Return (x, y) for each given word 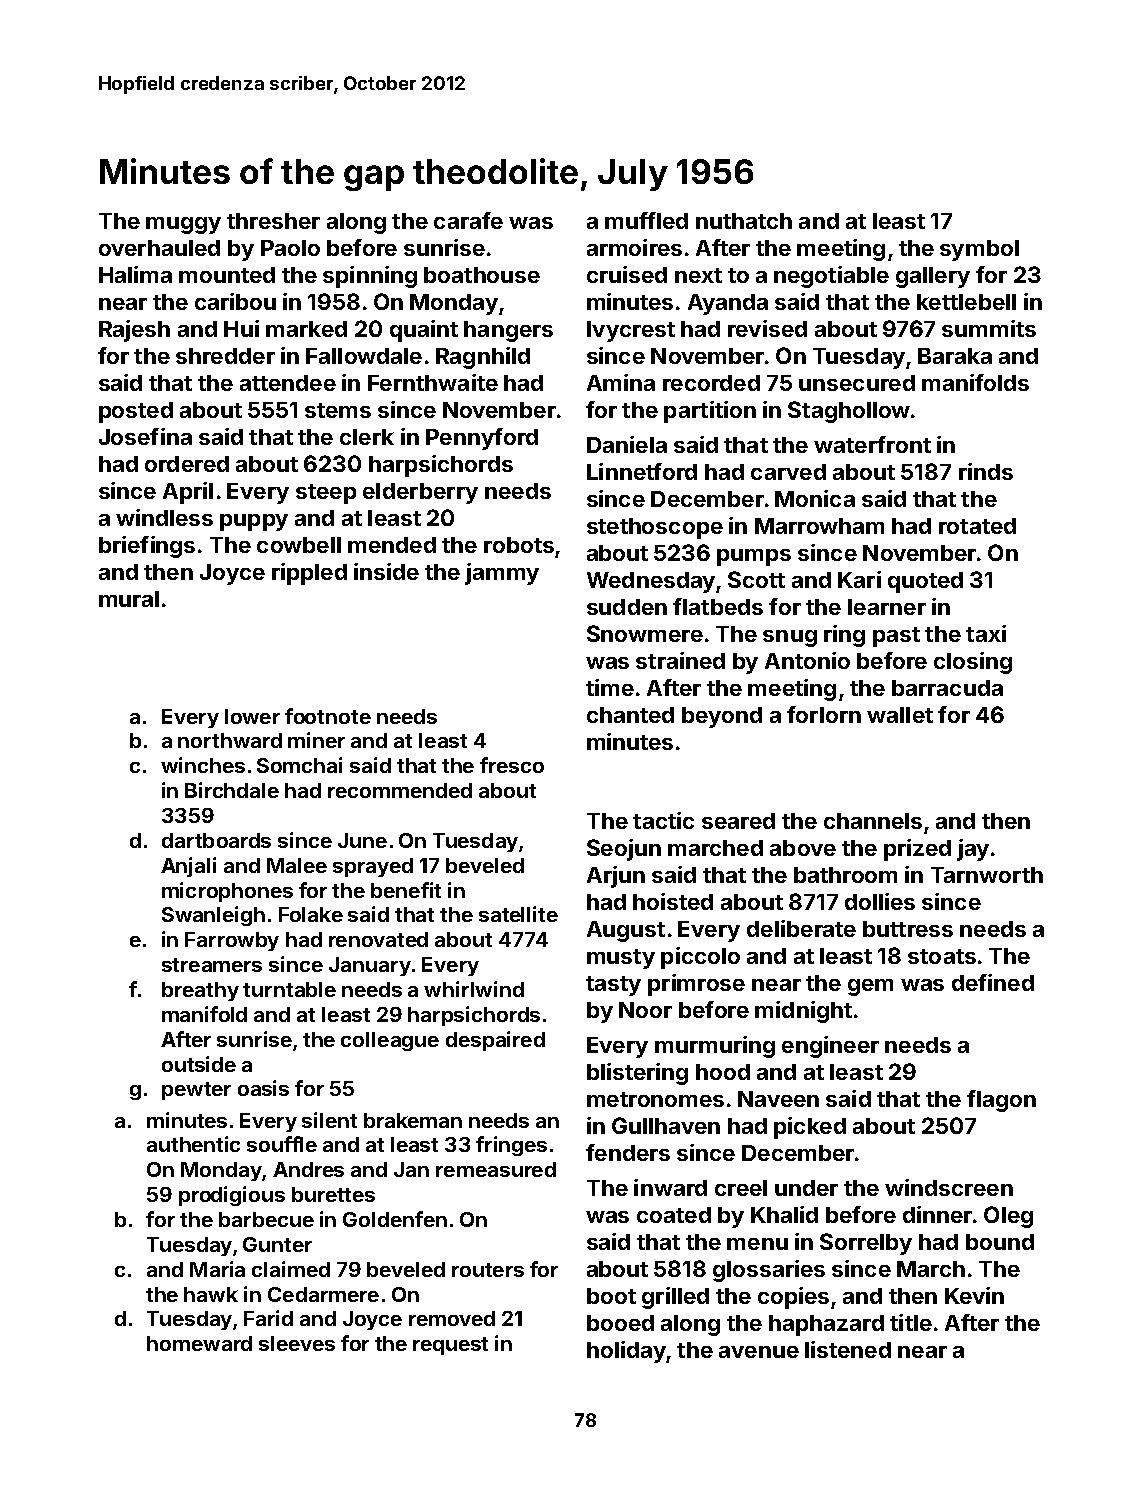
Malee (297, 865)
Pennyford (482, 439)
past (896, 637)
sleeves (297, 1343)
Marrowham (819, 526)
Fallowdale (364, 356)
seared (738, 821)
